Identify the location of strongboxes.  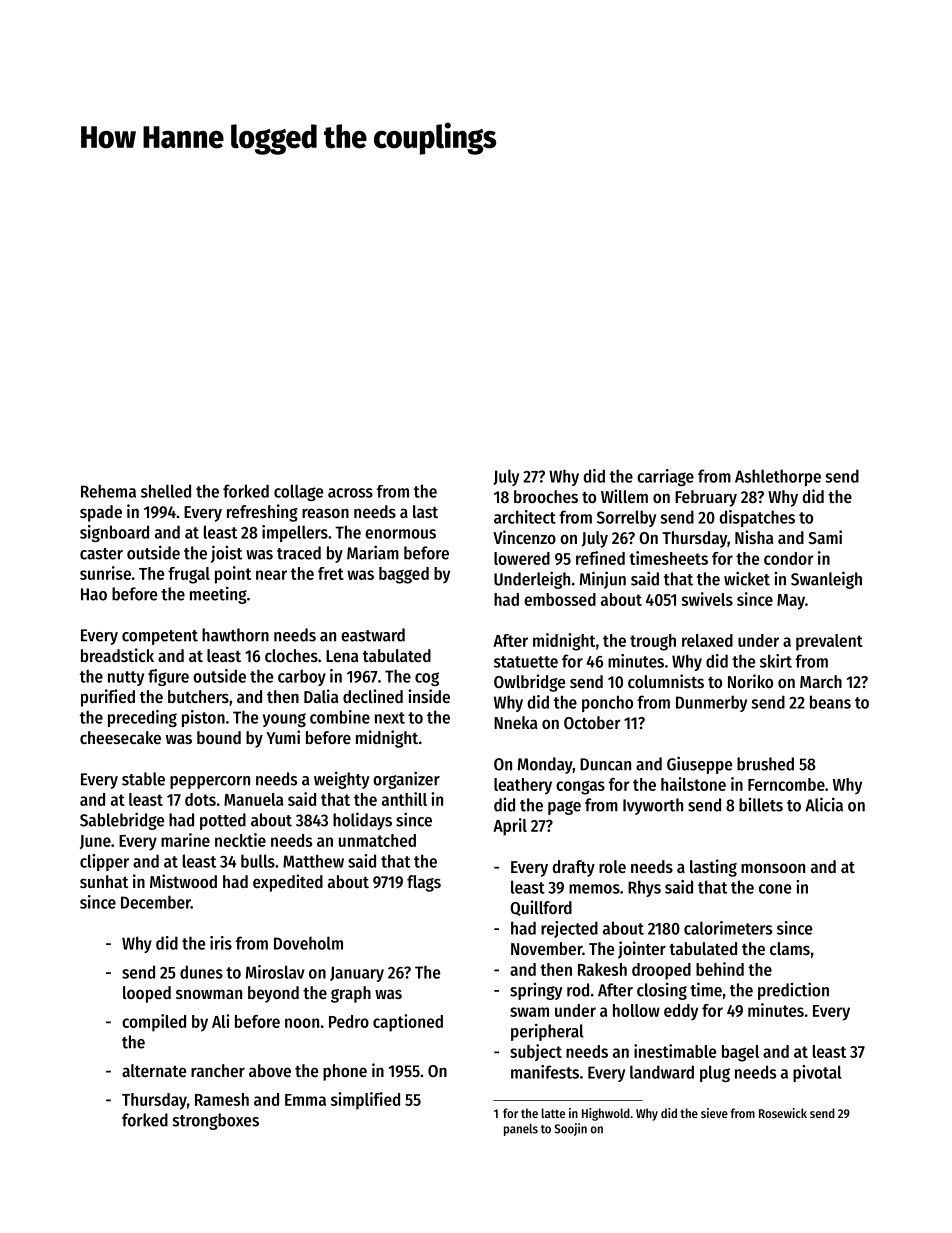
(216, 1121).
